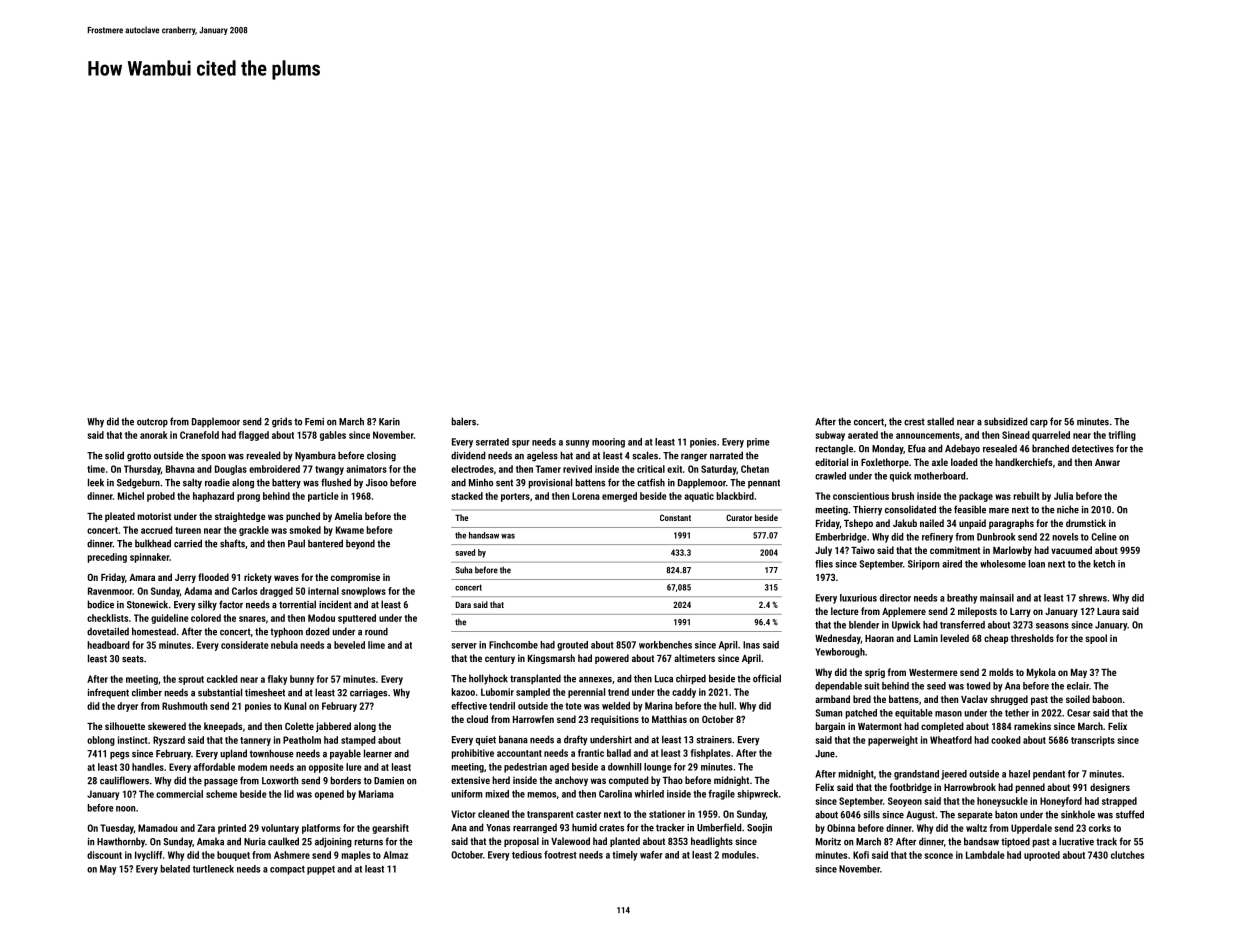 This image has width=1233, height=952. Describe the element at coordinates (314, 422) in the image. I see `Femi` at that location.
